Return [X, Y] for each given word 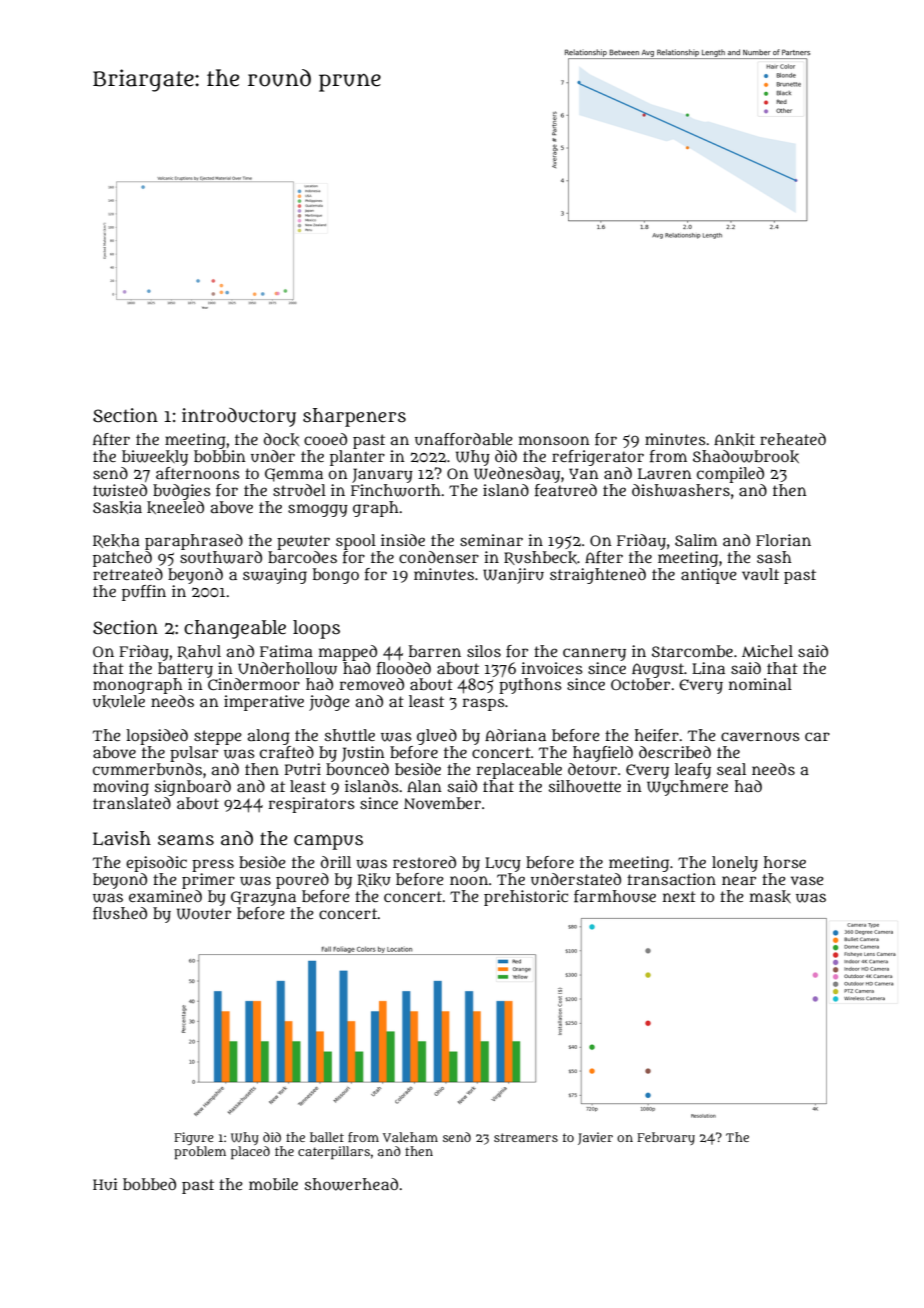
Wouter [204, 914]
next [679, 896]
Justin [363, 754]
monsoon [554, 440]
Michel [767, 651]
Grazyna [263, 898]
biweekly [155, 458]
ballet [327, 1137]
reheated [793, 439]
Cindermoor [254, 684]
